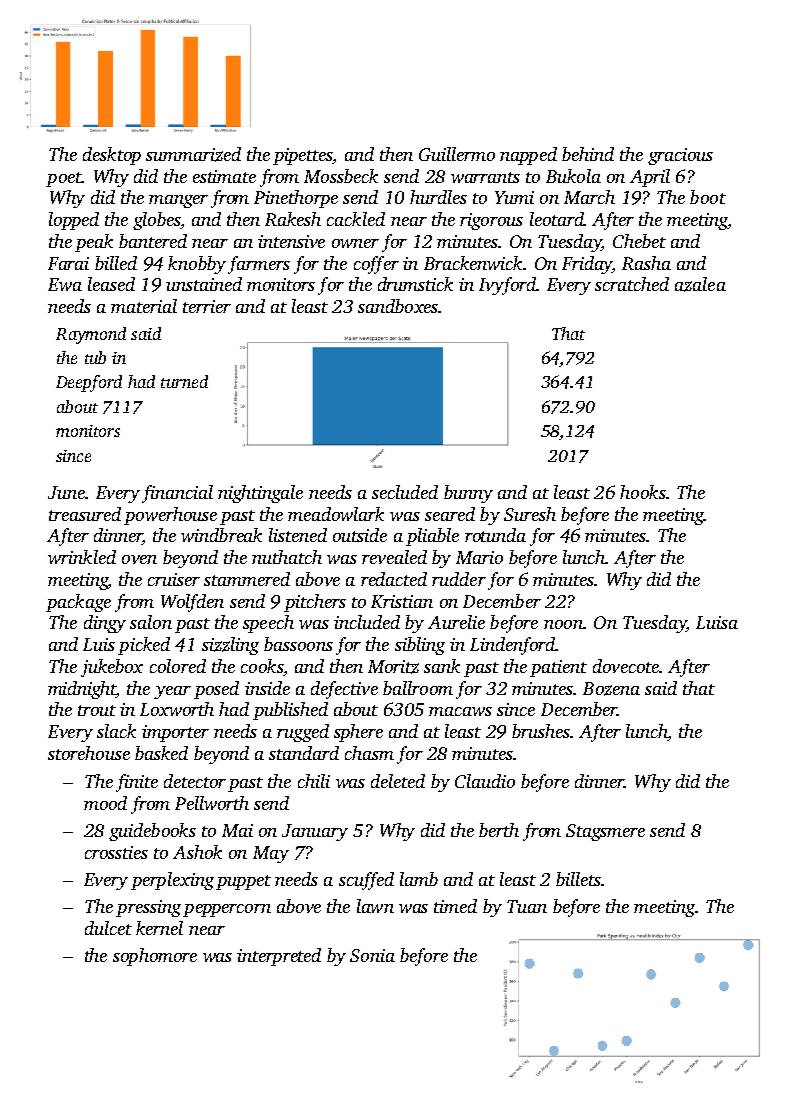 Image resolution: width=787 pixels, height=1117 pixels. Describe the element at coordinates (680, 156) in the screenshot. I see `gracious` at that location.
